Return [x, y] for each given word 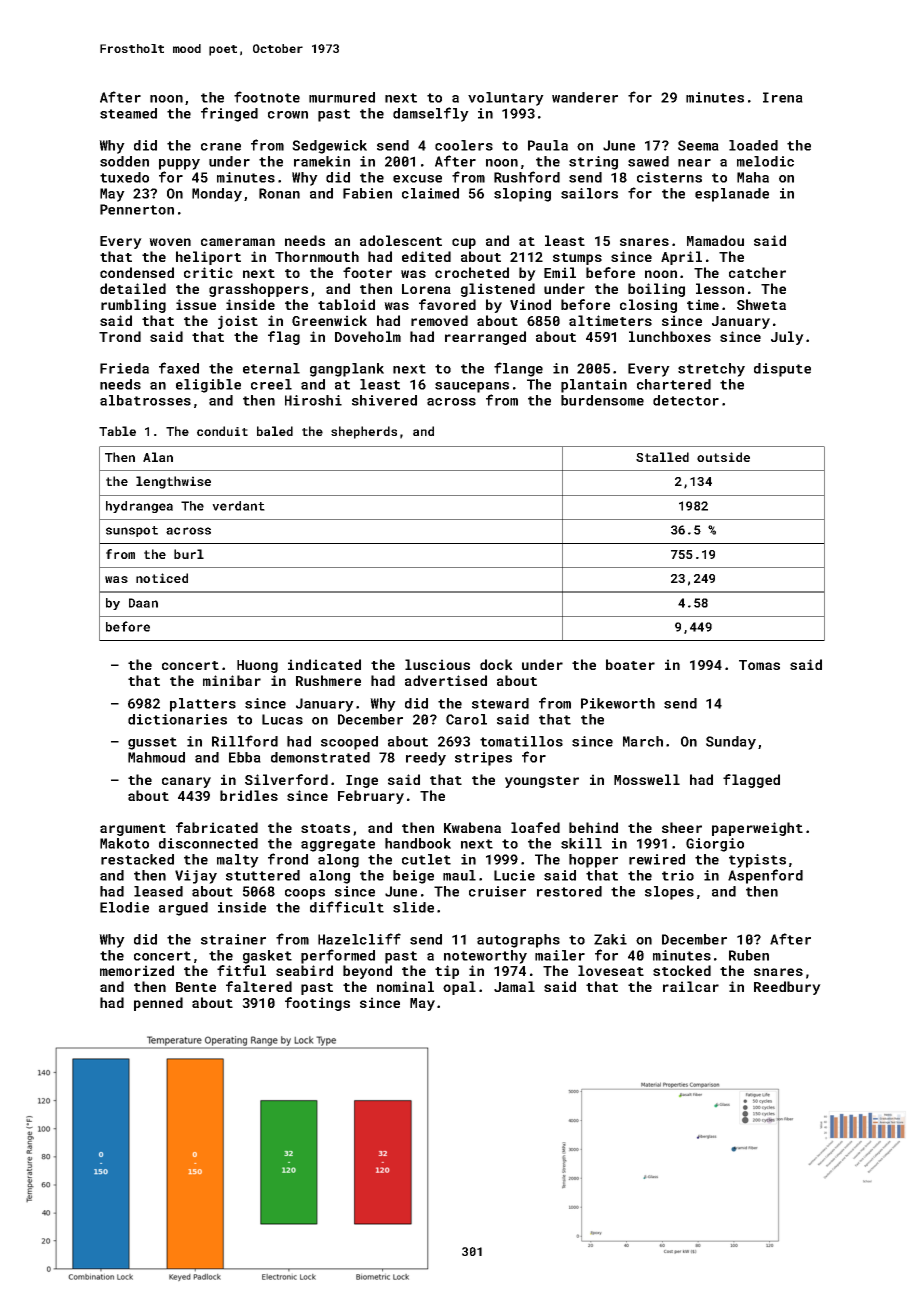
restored [569, 891]
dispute [782, 370]
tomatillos [521, 741]
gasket [267, 957]
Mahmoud [156, 757]
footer [367, 272]
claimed [430, 193]
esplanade [732, 195]
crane [221, 147]
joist [238, 322]
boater [630, 664]
